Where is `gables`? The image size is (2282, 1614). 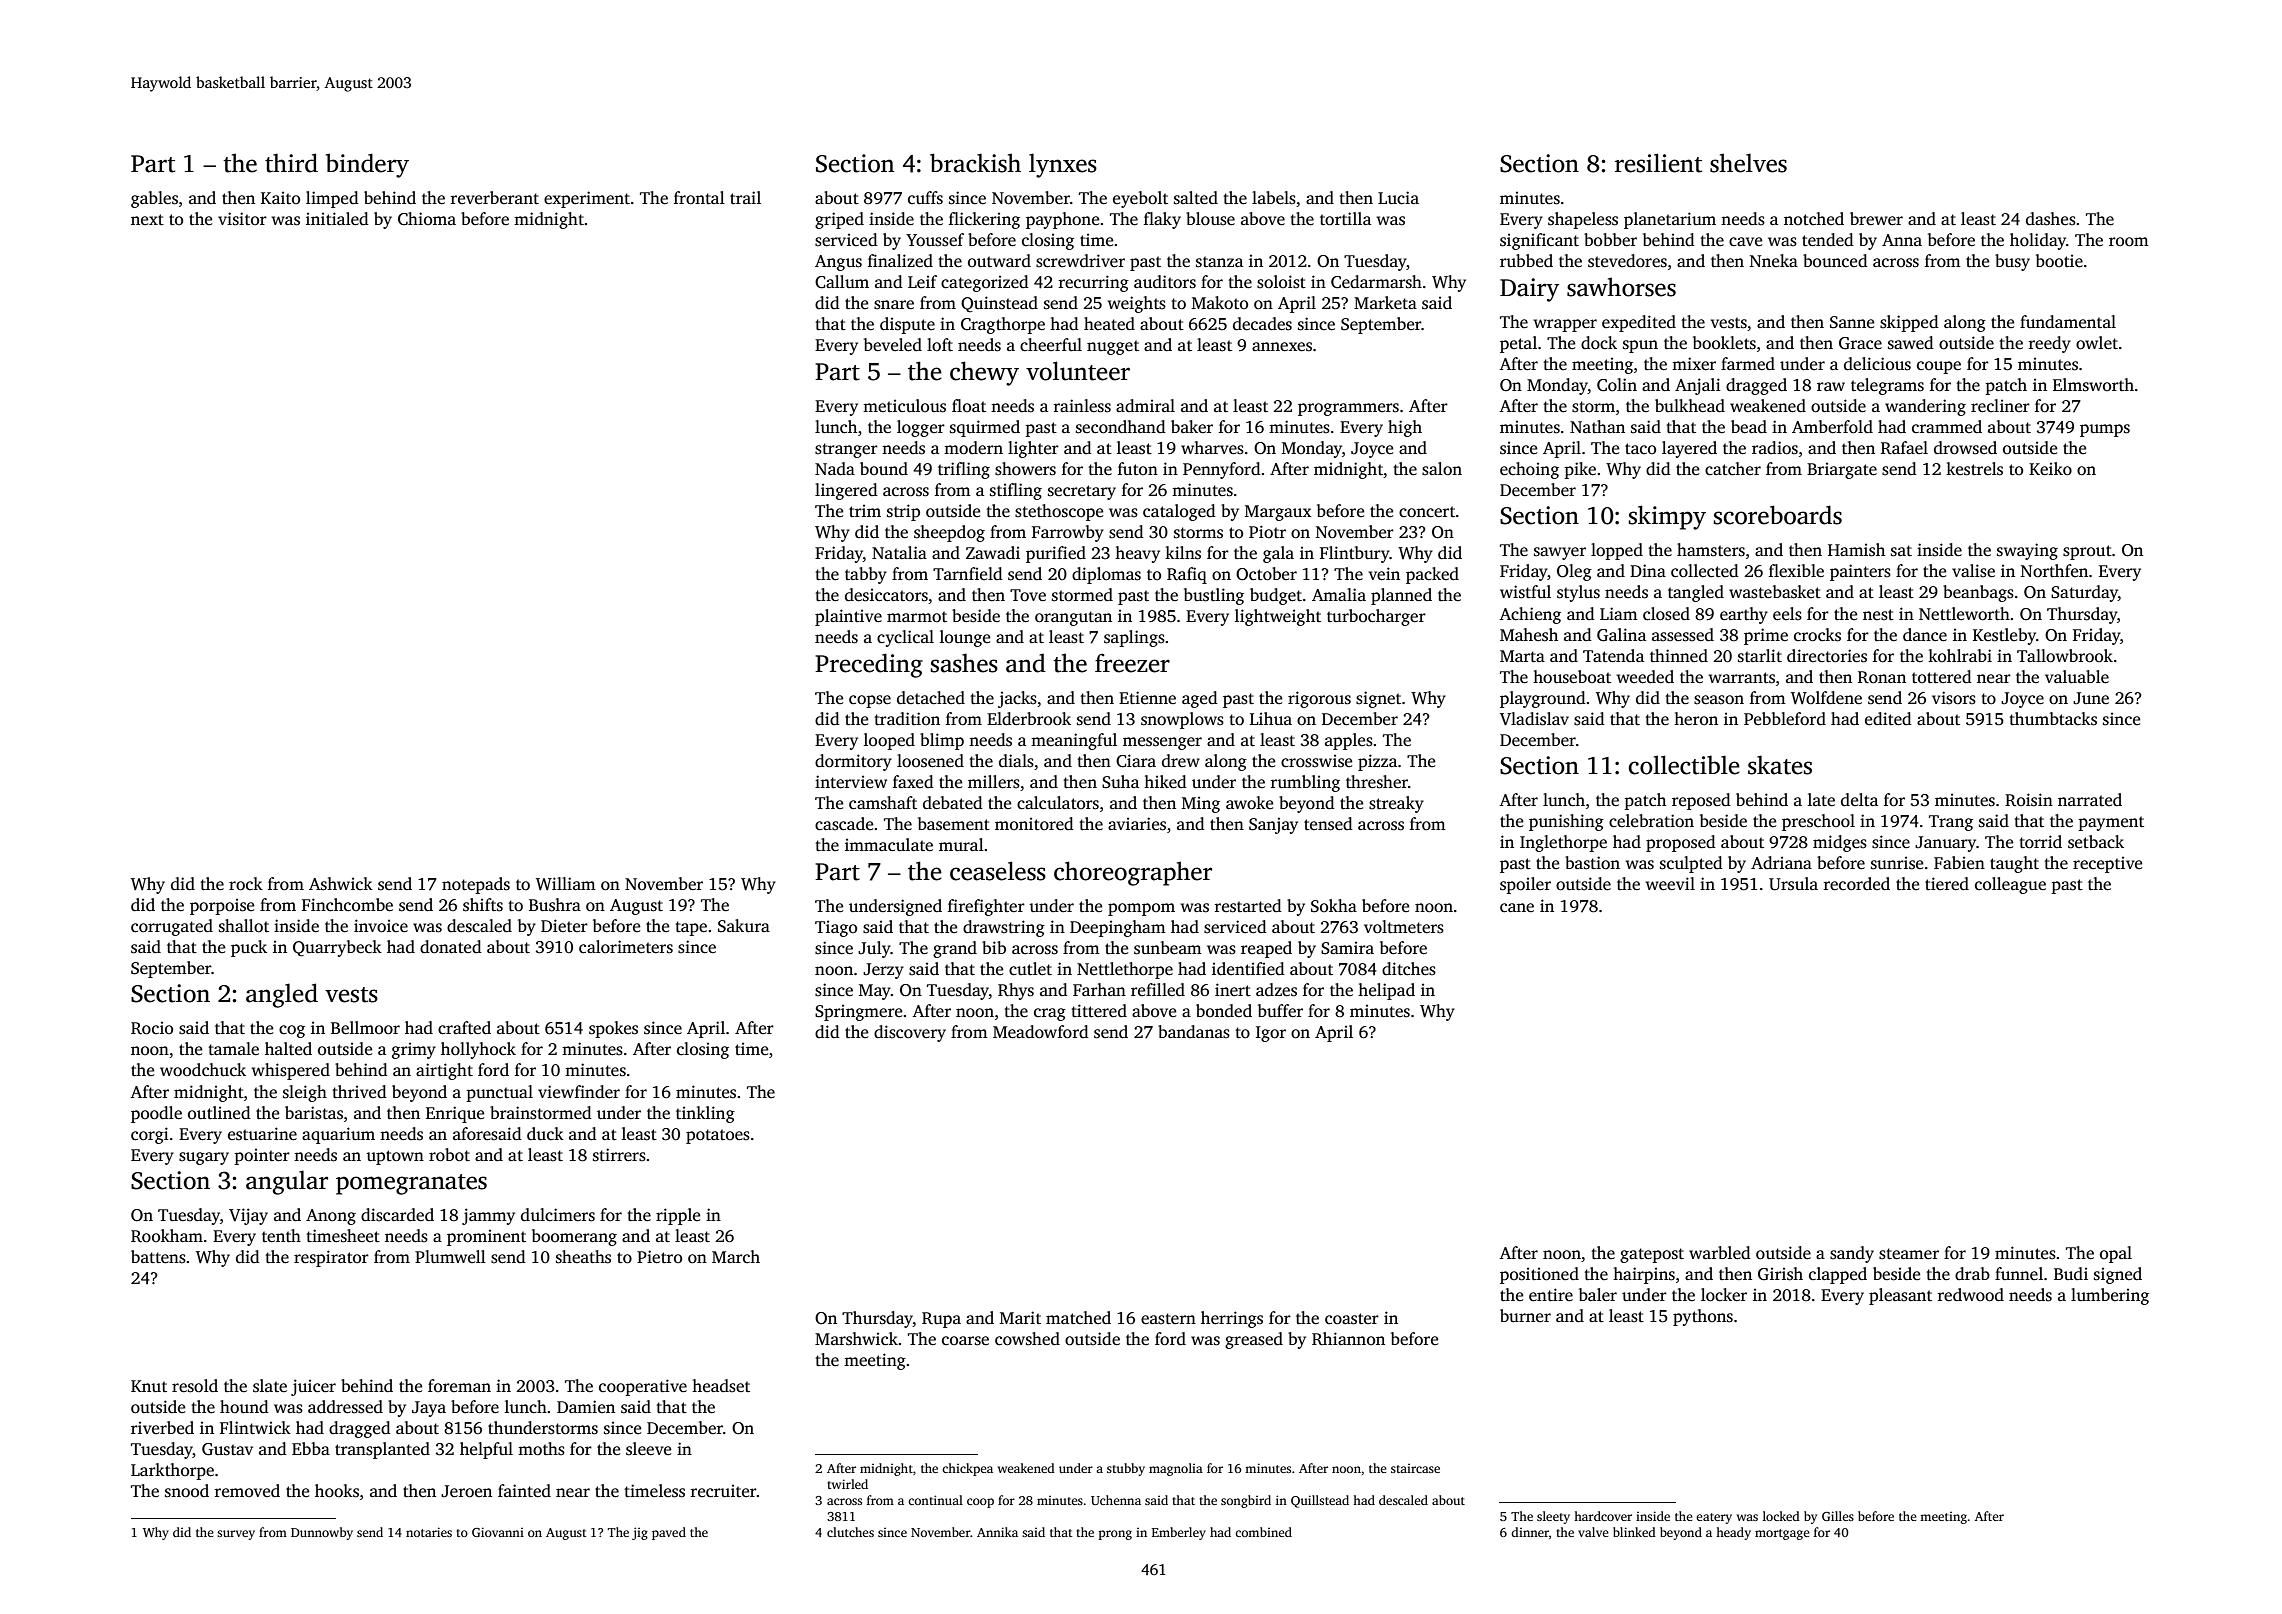
gables is located at coordinates (154, 199).
